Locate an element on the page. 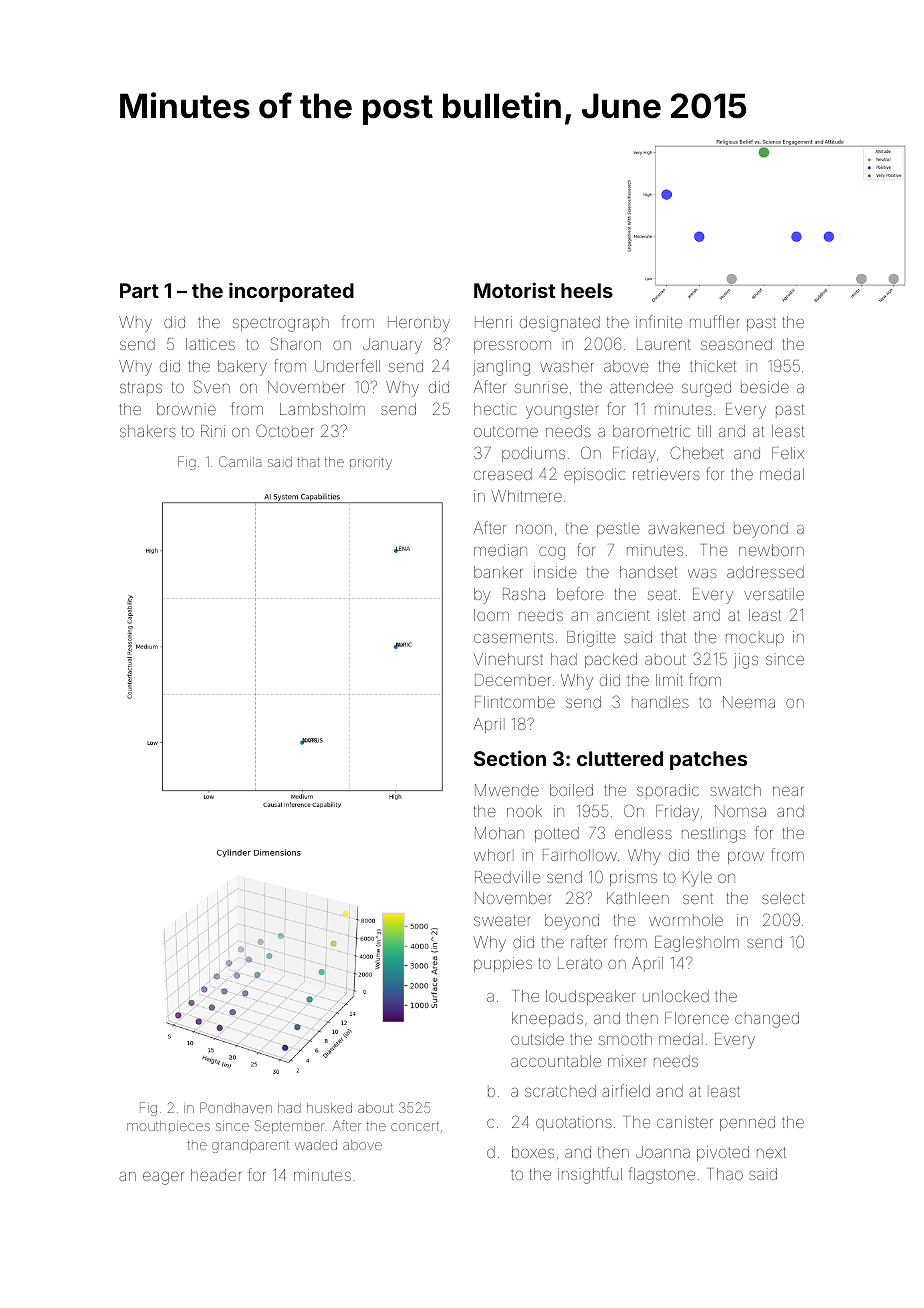 The height and width of the image is (1308, 924). heels is located at coordinates (587, 290).
